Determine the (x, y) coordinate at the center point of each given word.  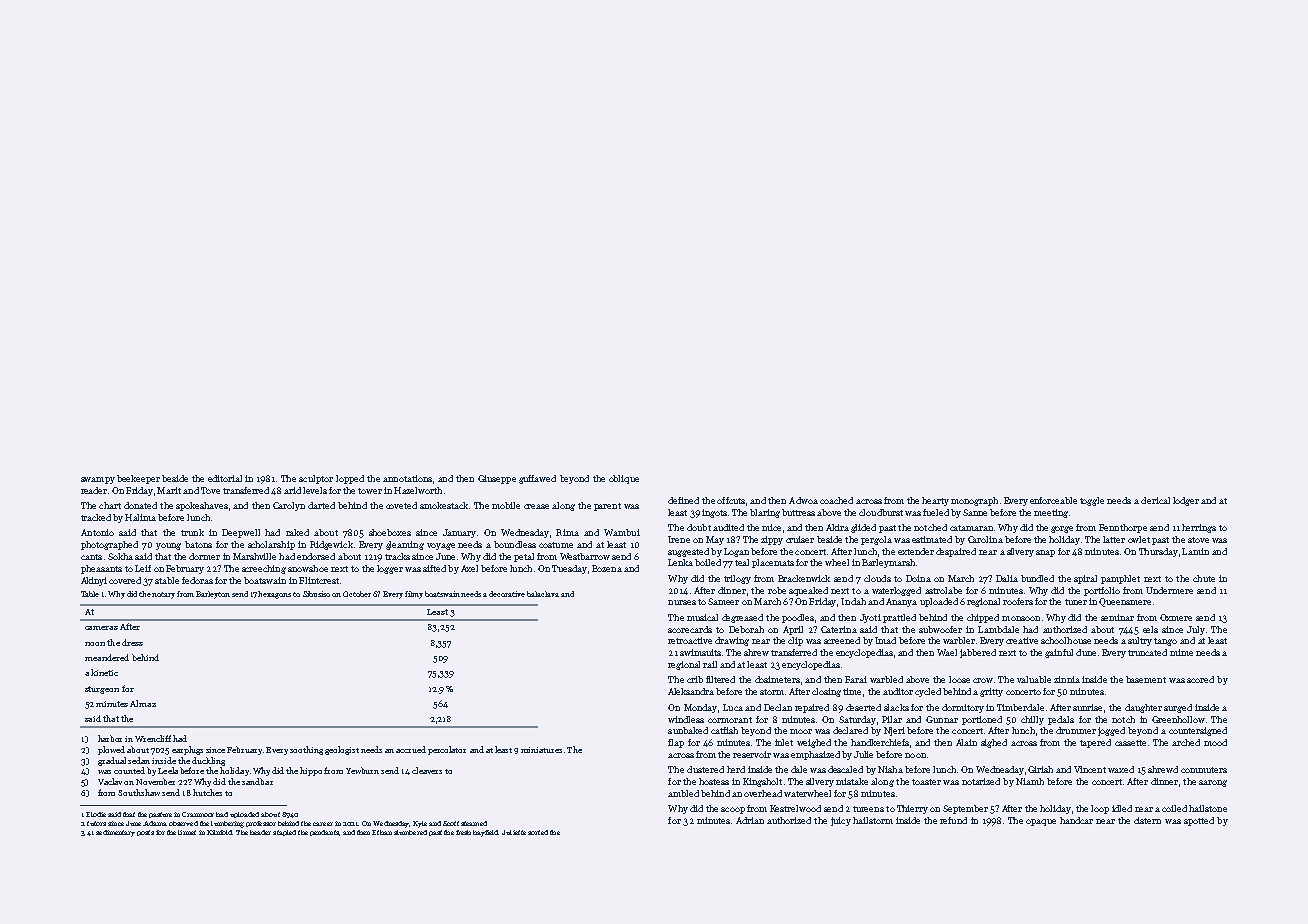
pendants (324, 833)
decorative (507, 594)
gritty (991, 692)
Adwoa (803, 500)
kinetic (104, 672)
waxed (1121, 769)
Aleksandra (691, 691)
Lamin (1195, 551)
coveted (401, 505)
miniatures (541, 750)
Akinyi (94, 581)
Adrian (750, 820)
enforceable (1053, 500)
